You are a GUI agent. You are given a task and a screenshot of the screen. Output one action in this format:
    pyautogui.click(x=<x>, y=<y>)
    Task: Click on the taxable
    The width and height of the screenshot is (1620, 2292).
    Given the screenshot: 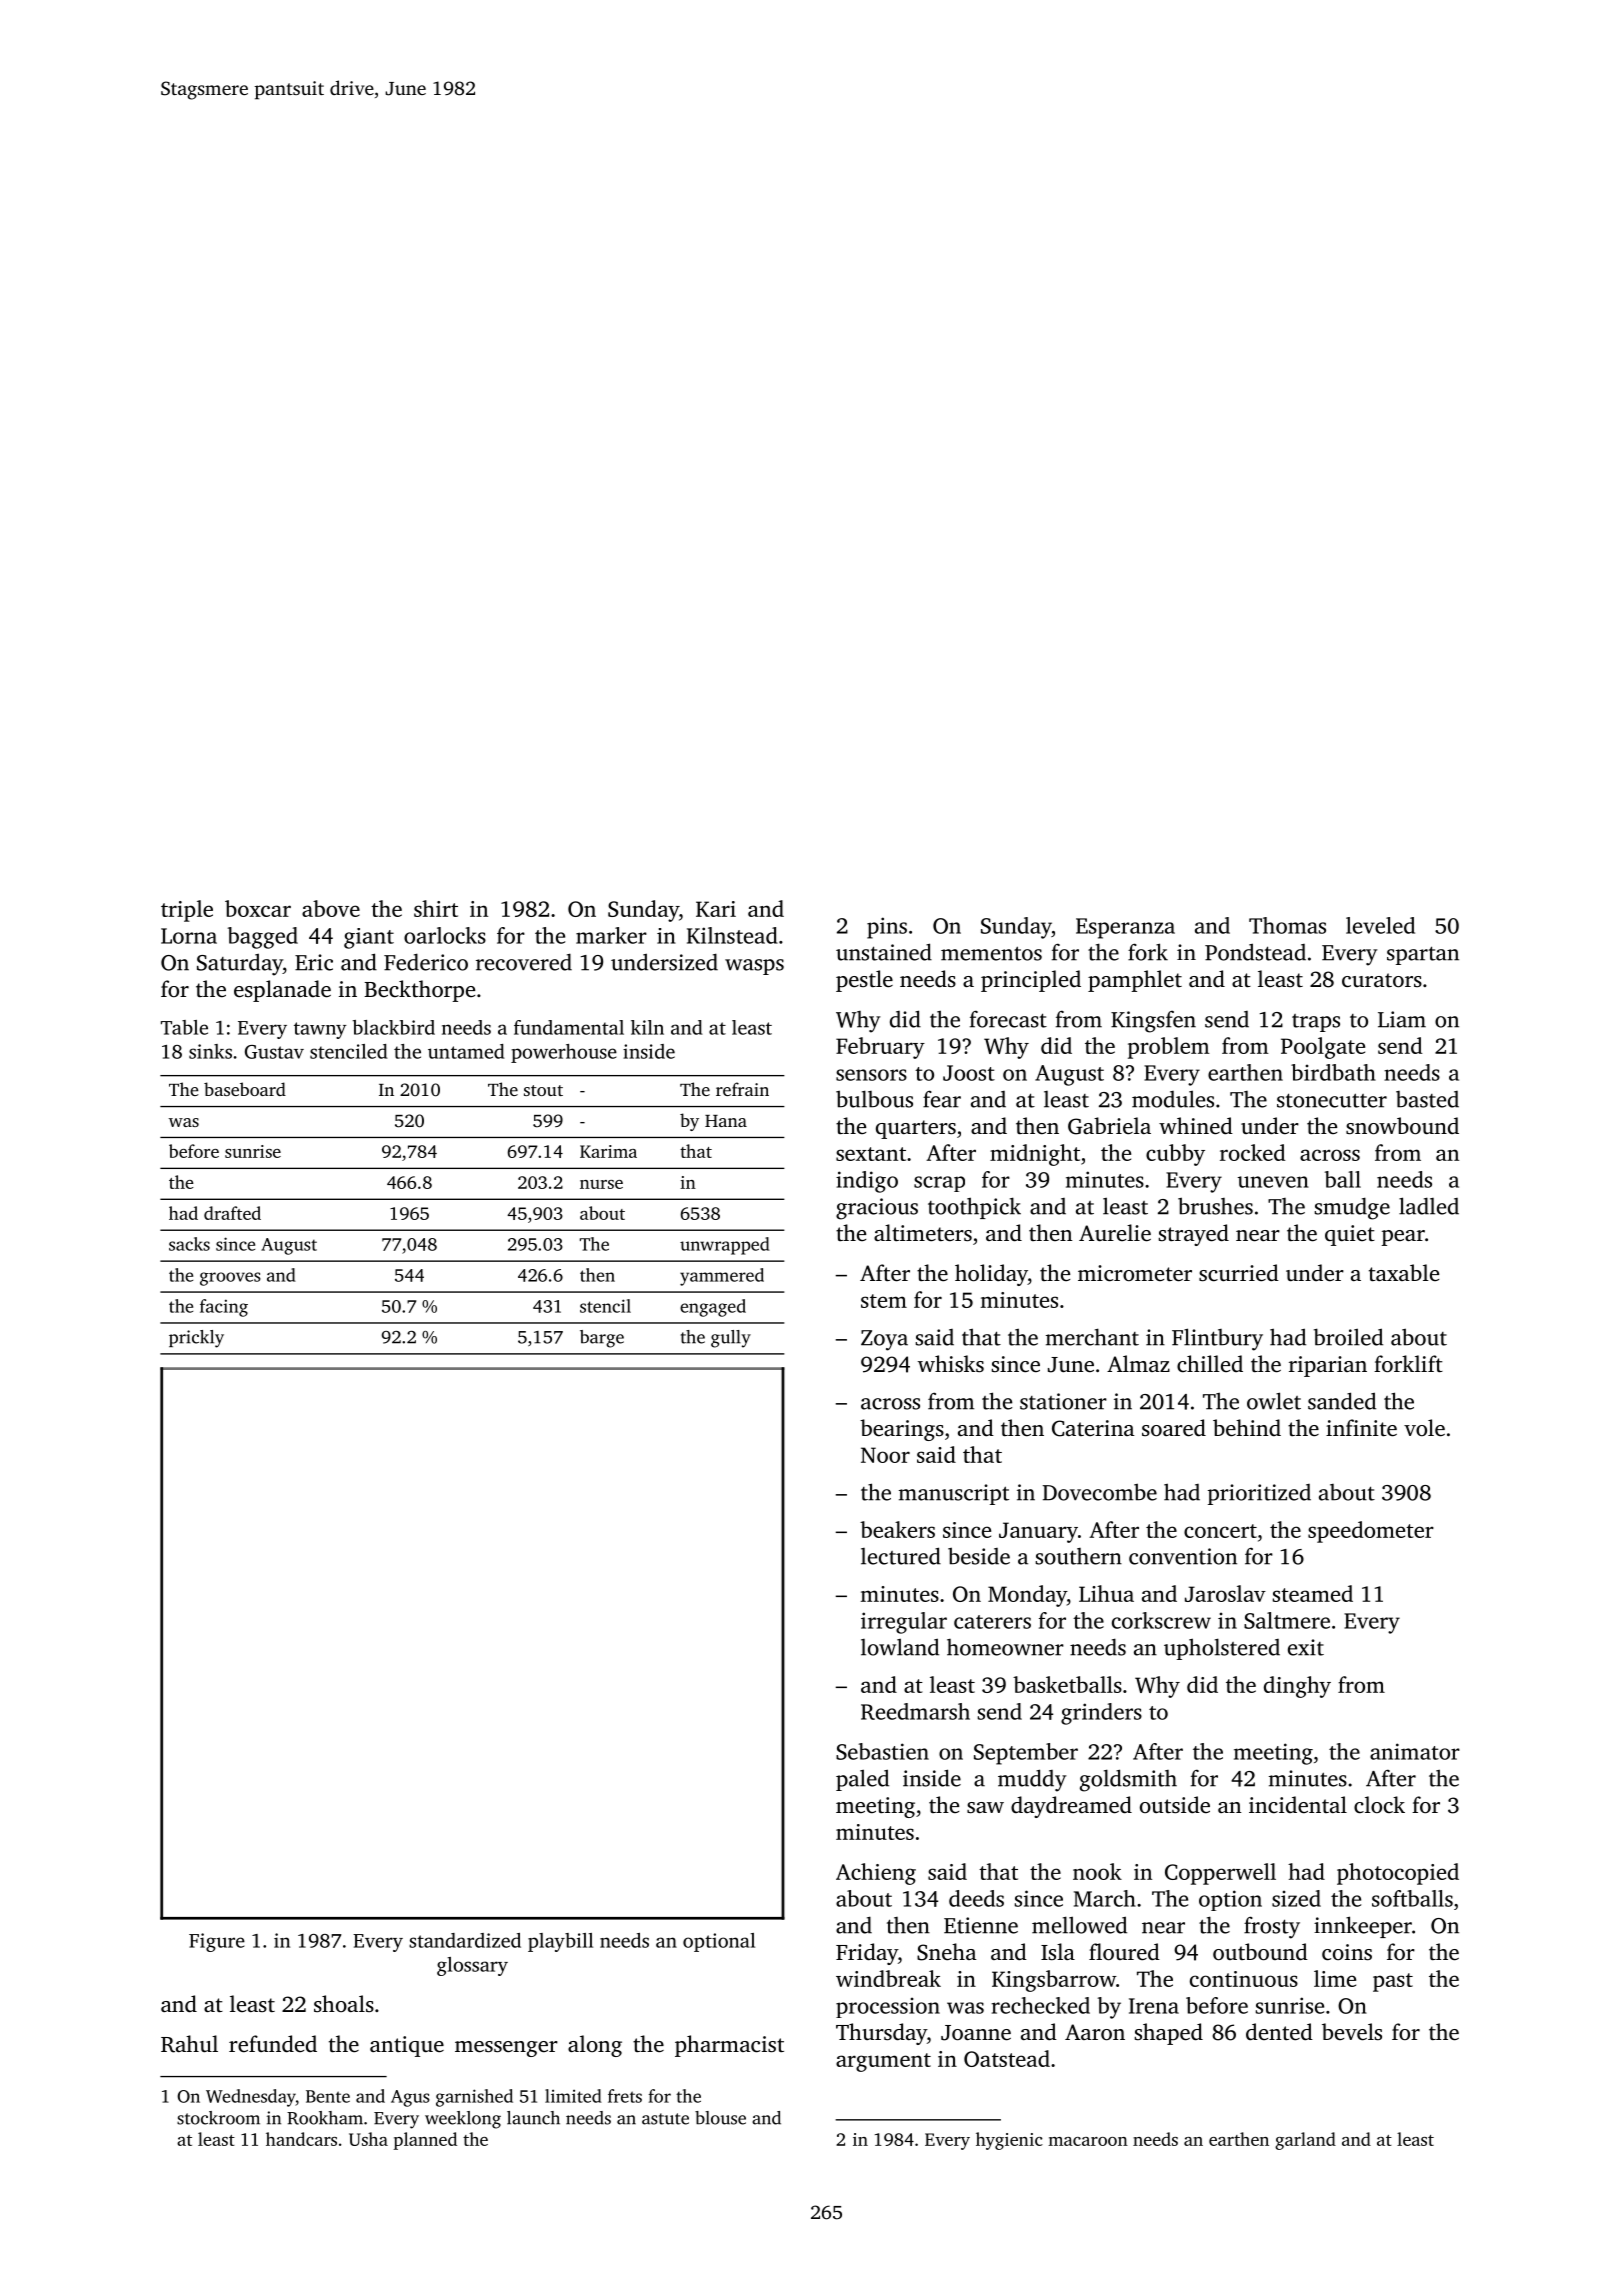 What is the action you would take?
    pyautogui.click(x=1404, y=1272)
